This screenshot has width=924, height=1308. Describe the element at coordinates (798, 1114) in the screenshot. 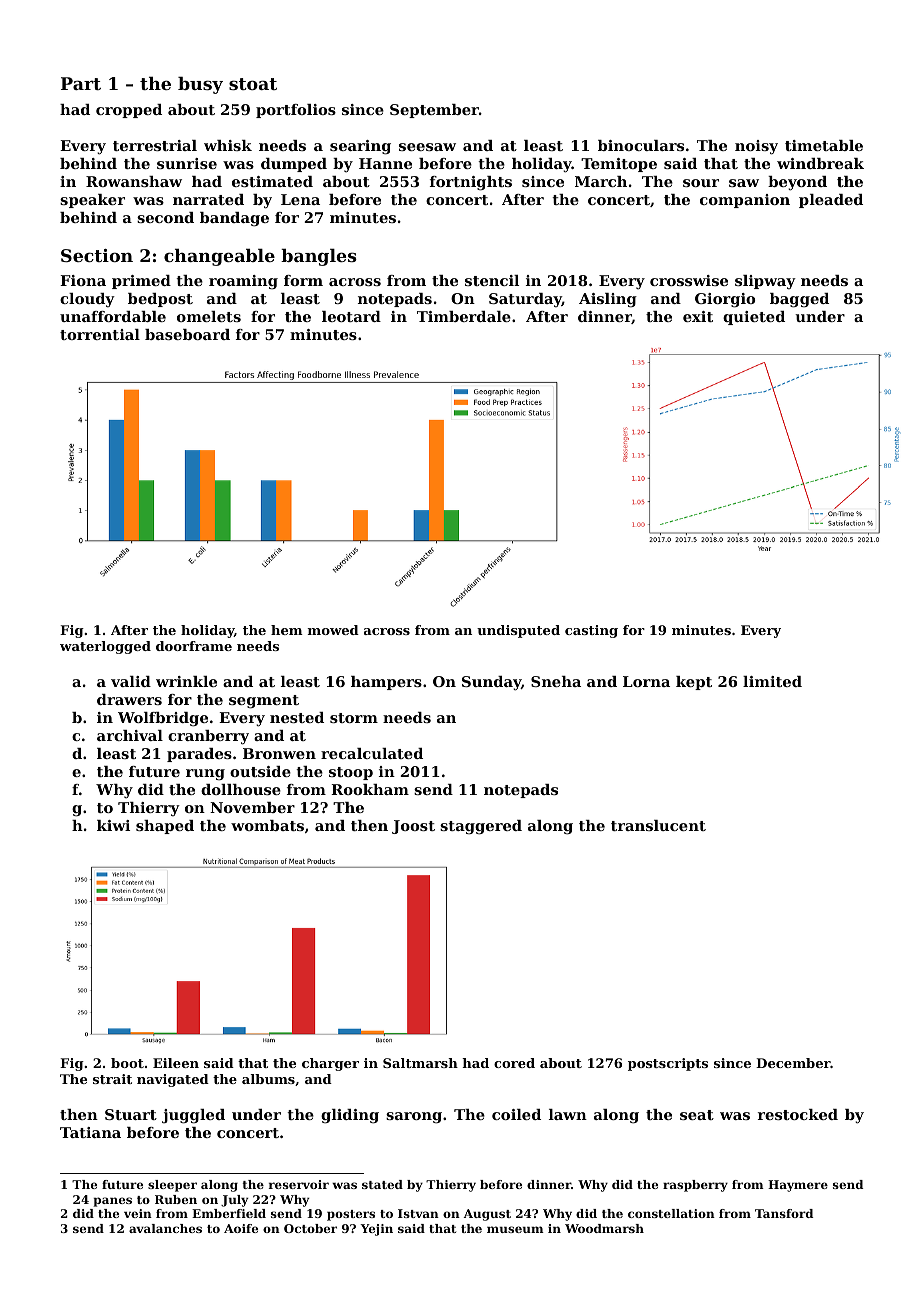

I see `restocked` at that location.
